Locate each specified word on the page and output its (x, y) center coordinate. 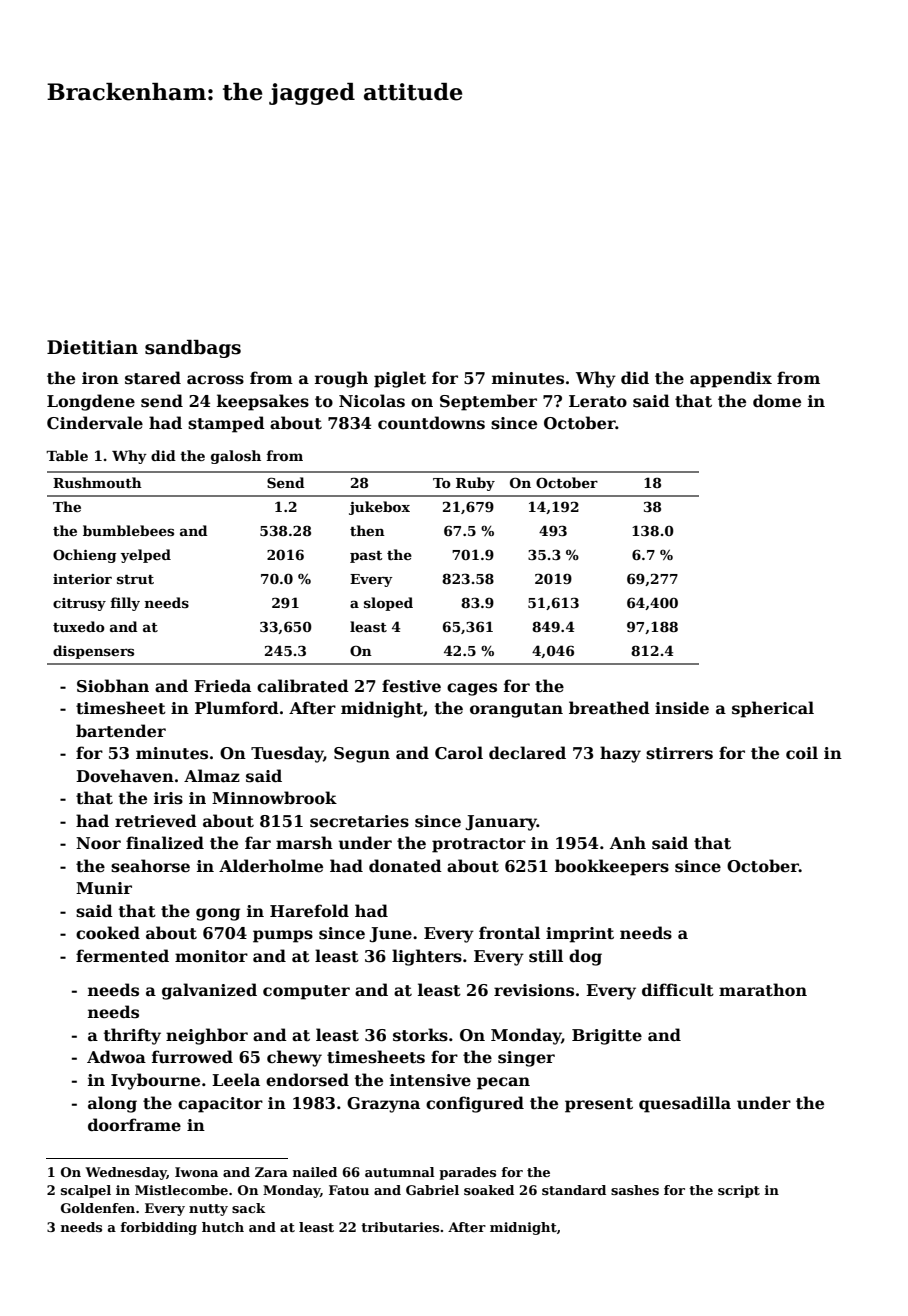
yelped (146, 556)
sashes (635, 1190)
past (366, 557)
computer (306, 992)
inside (682, 708)
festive (411, 686)
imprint (580, 935)
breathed (609, 708)
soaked (489, 1190)
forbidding (159, 1228)
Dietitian (92, 347)
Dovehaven (125, 776)
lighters (427, 957)
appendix (731, 379)
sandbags (193, 349)
